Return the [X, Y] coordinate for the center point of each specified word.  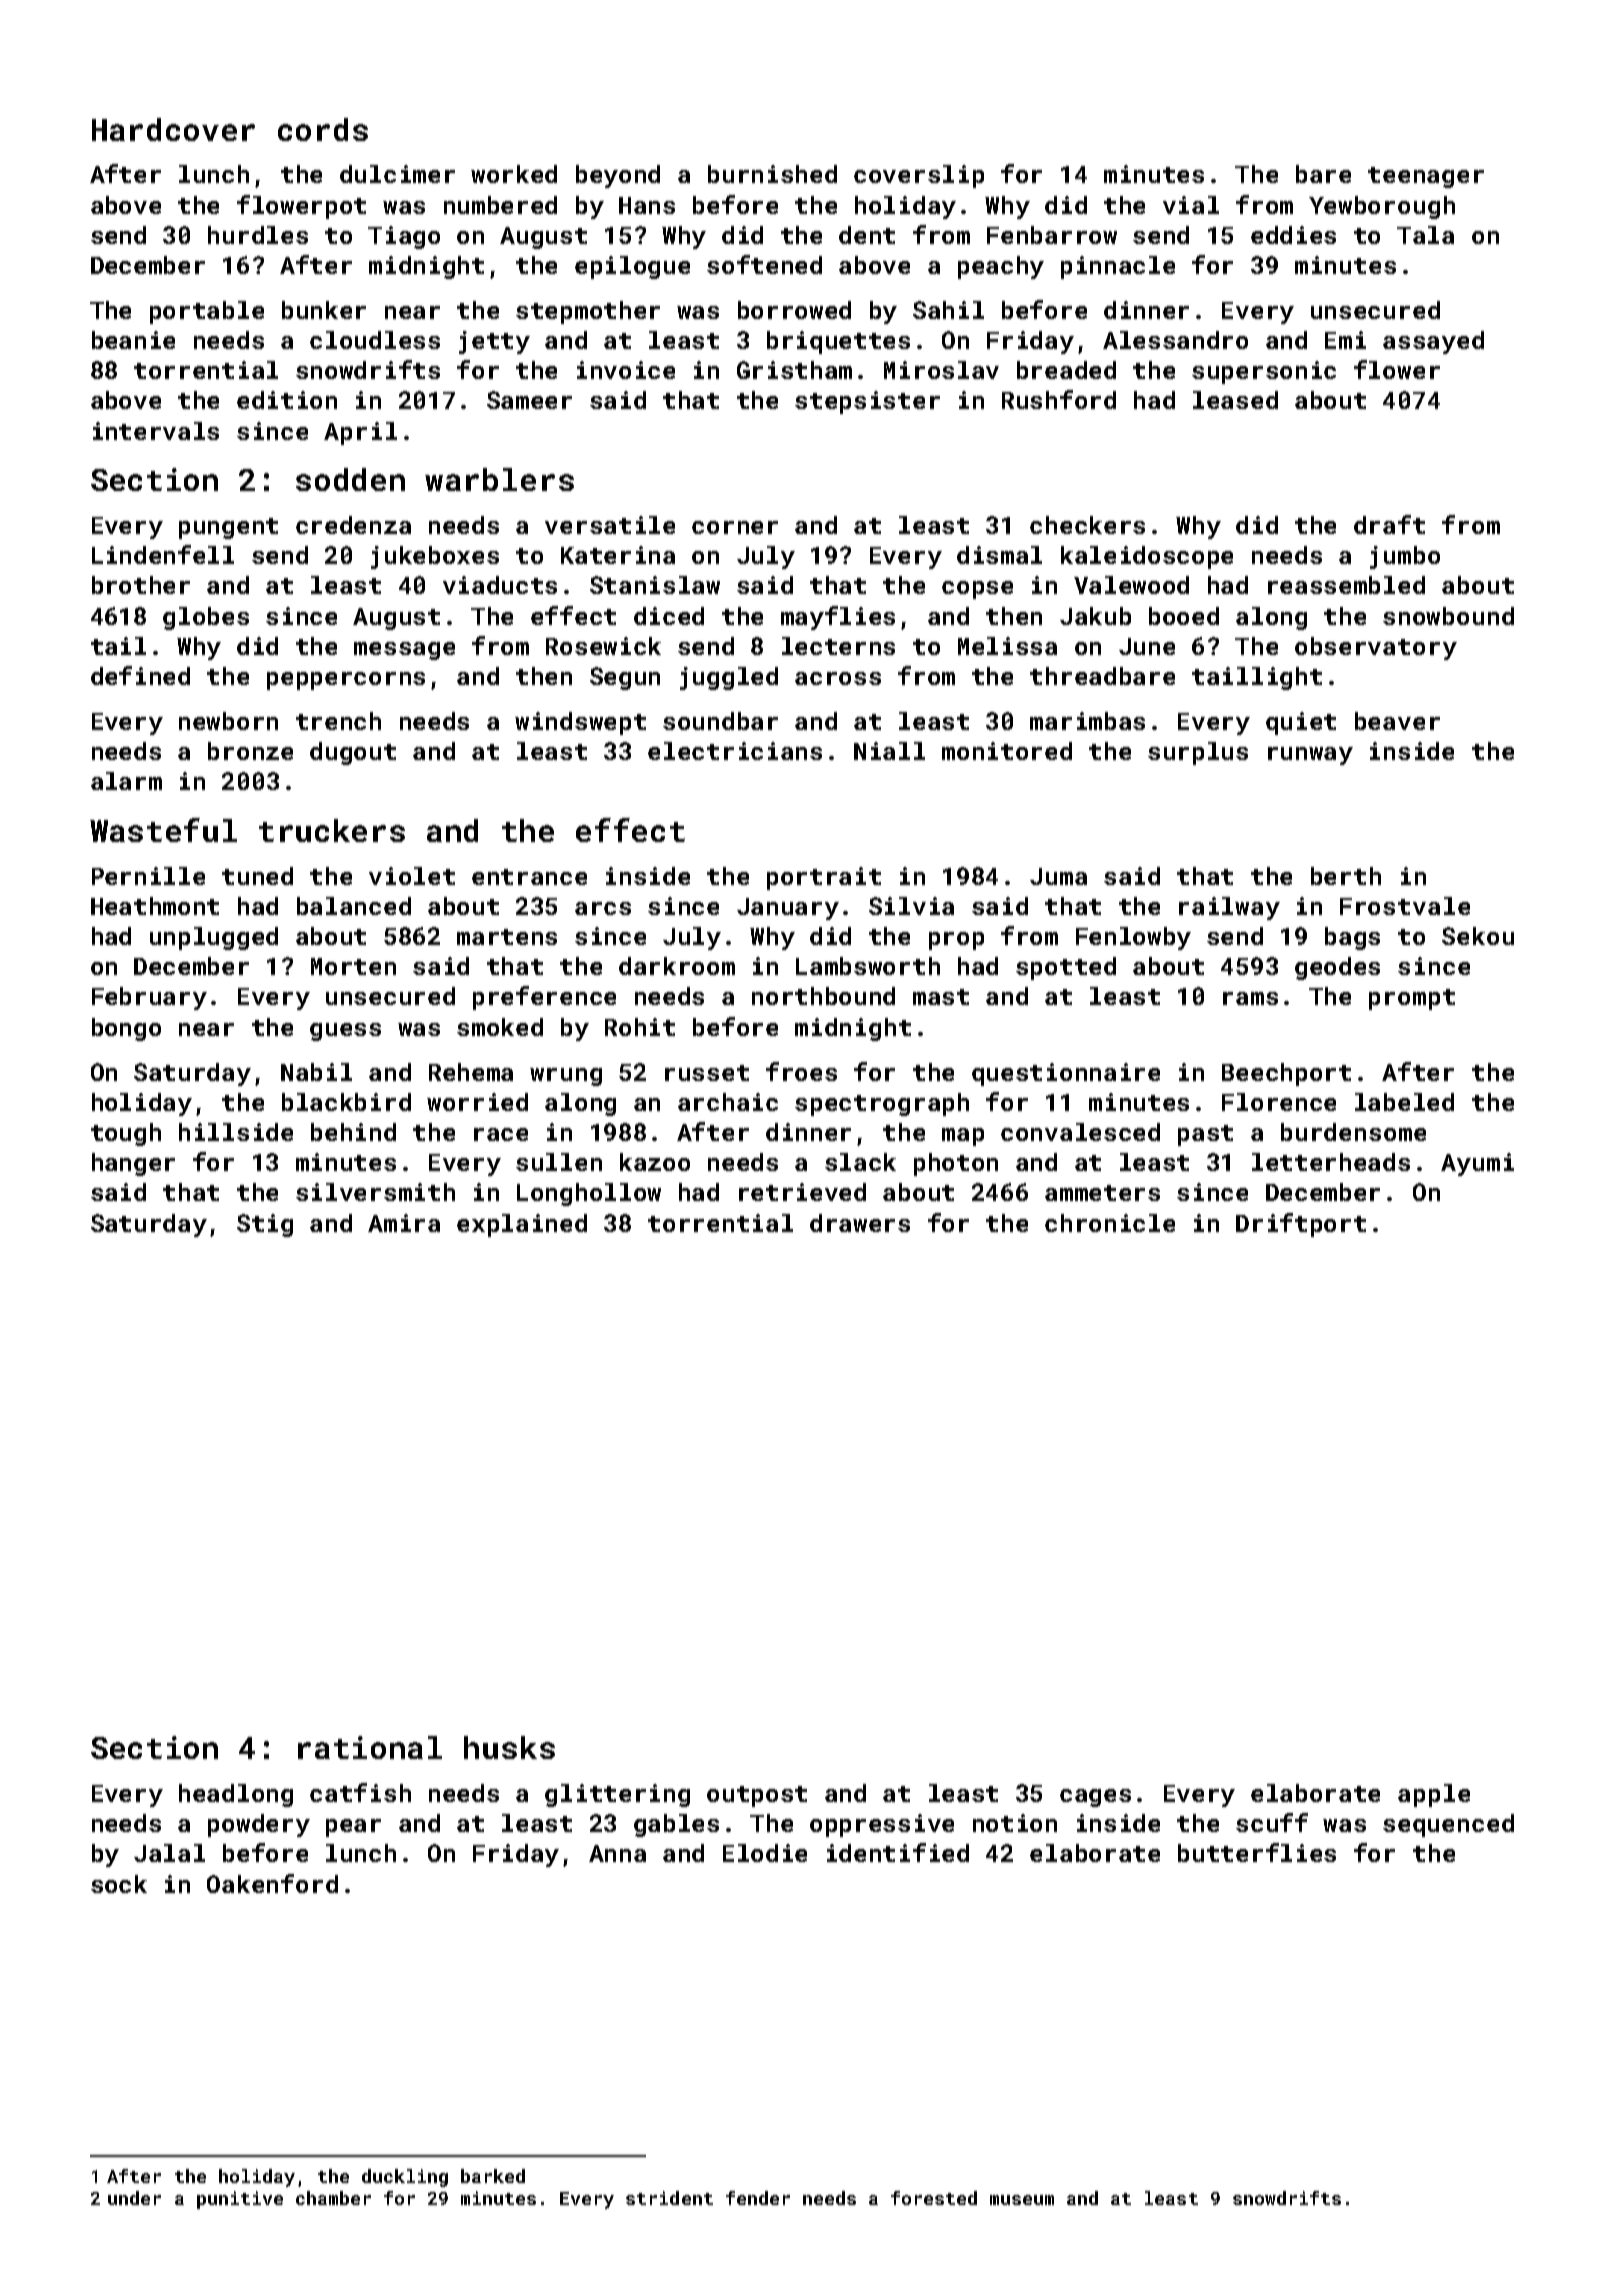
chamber [333, 2198]
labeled [1404, 1102]
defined [140, 675]
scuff [1272, 1822]
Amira [404, 1223]
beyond [618, 176]
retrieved [802, 1192]
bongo [126, 1029]
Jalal [169, 1853]
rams [1250, 998]
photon [956, 1164]
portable [207, 312]
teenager [1426, 177]
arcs [603, 908]
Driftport [1301, 1225]
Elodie [765, 1853]
